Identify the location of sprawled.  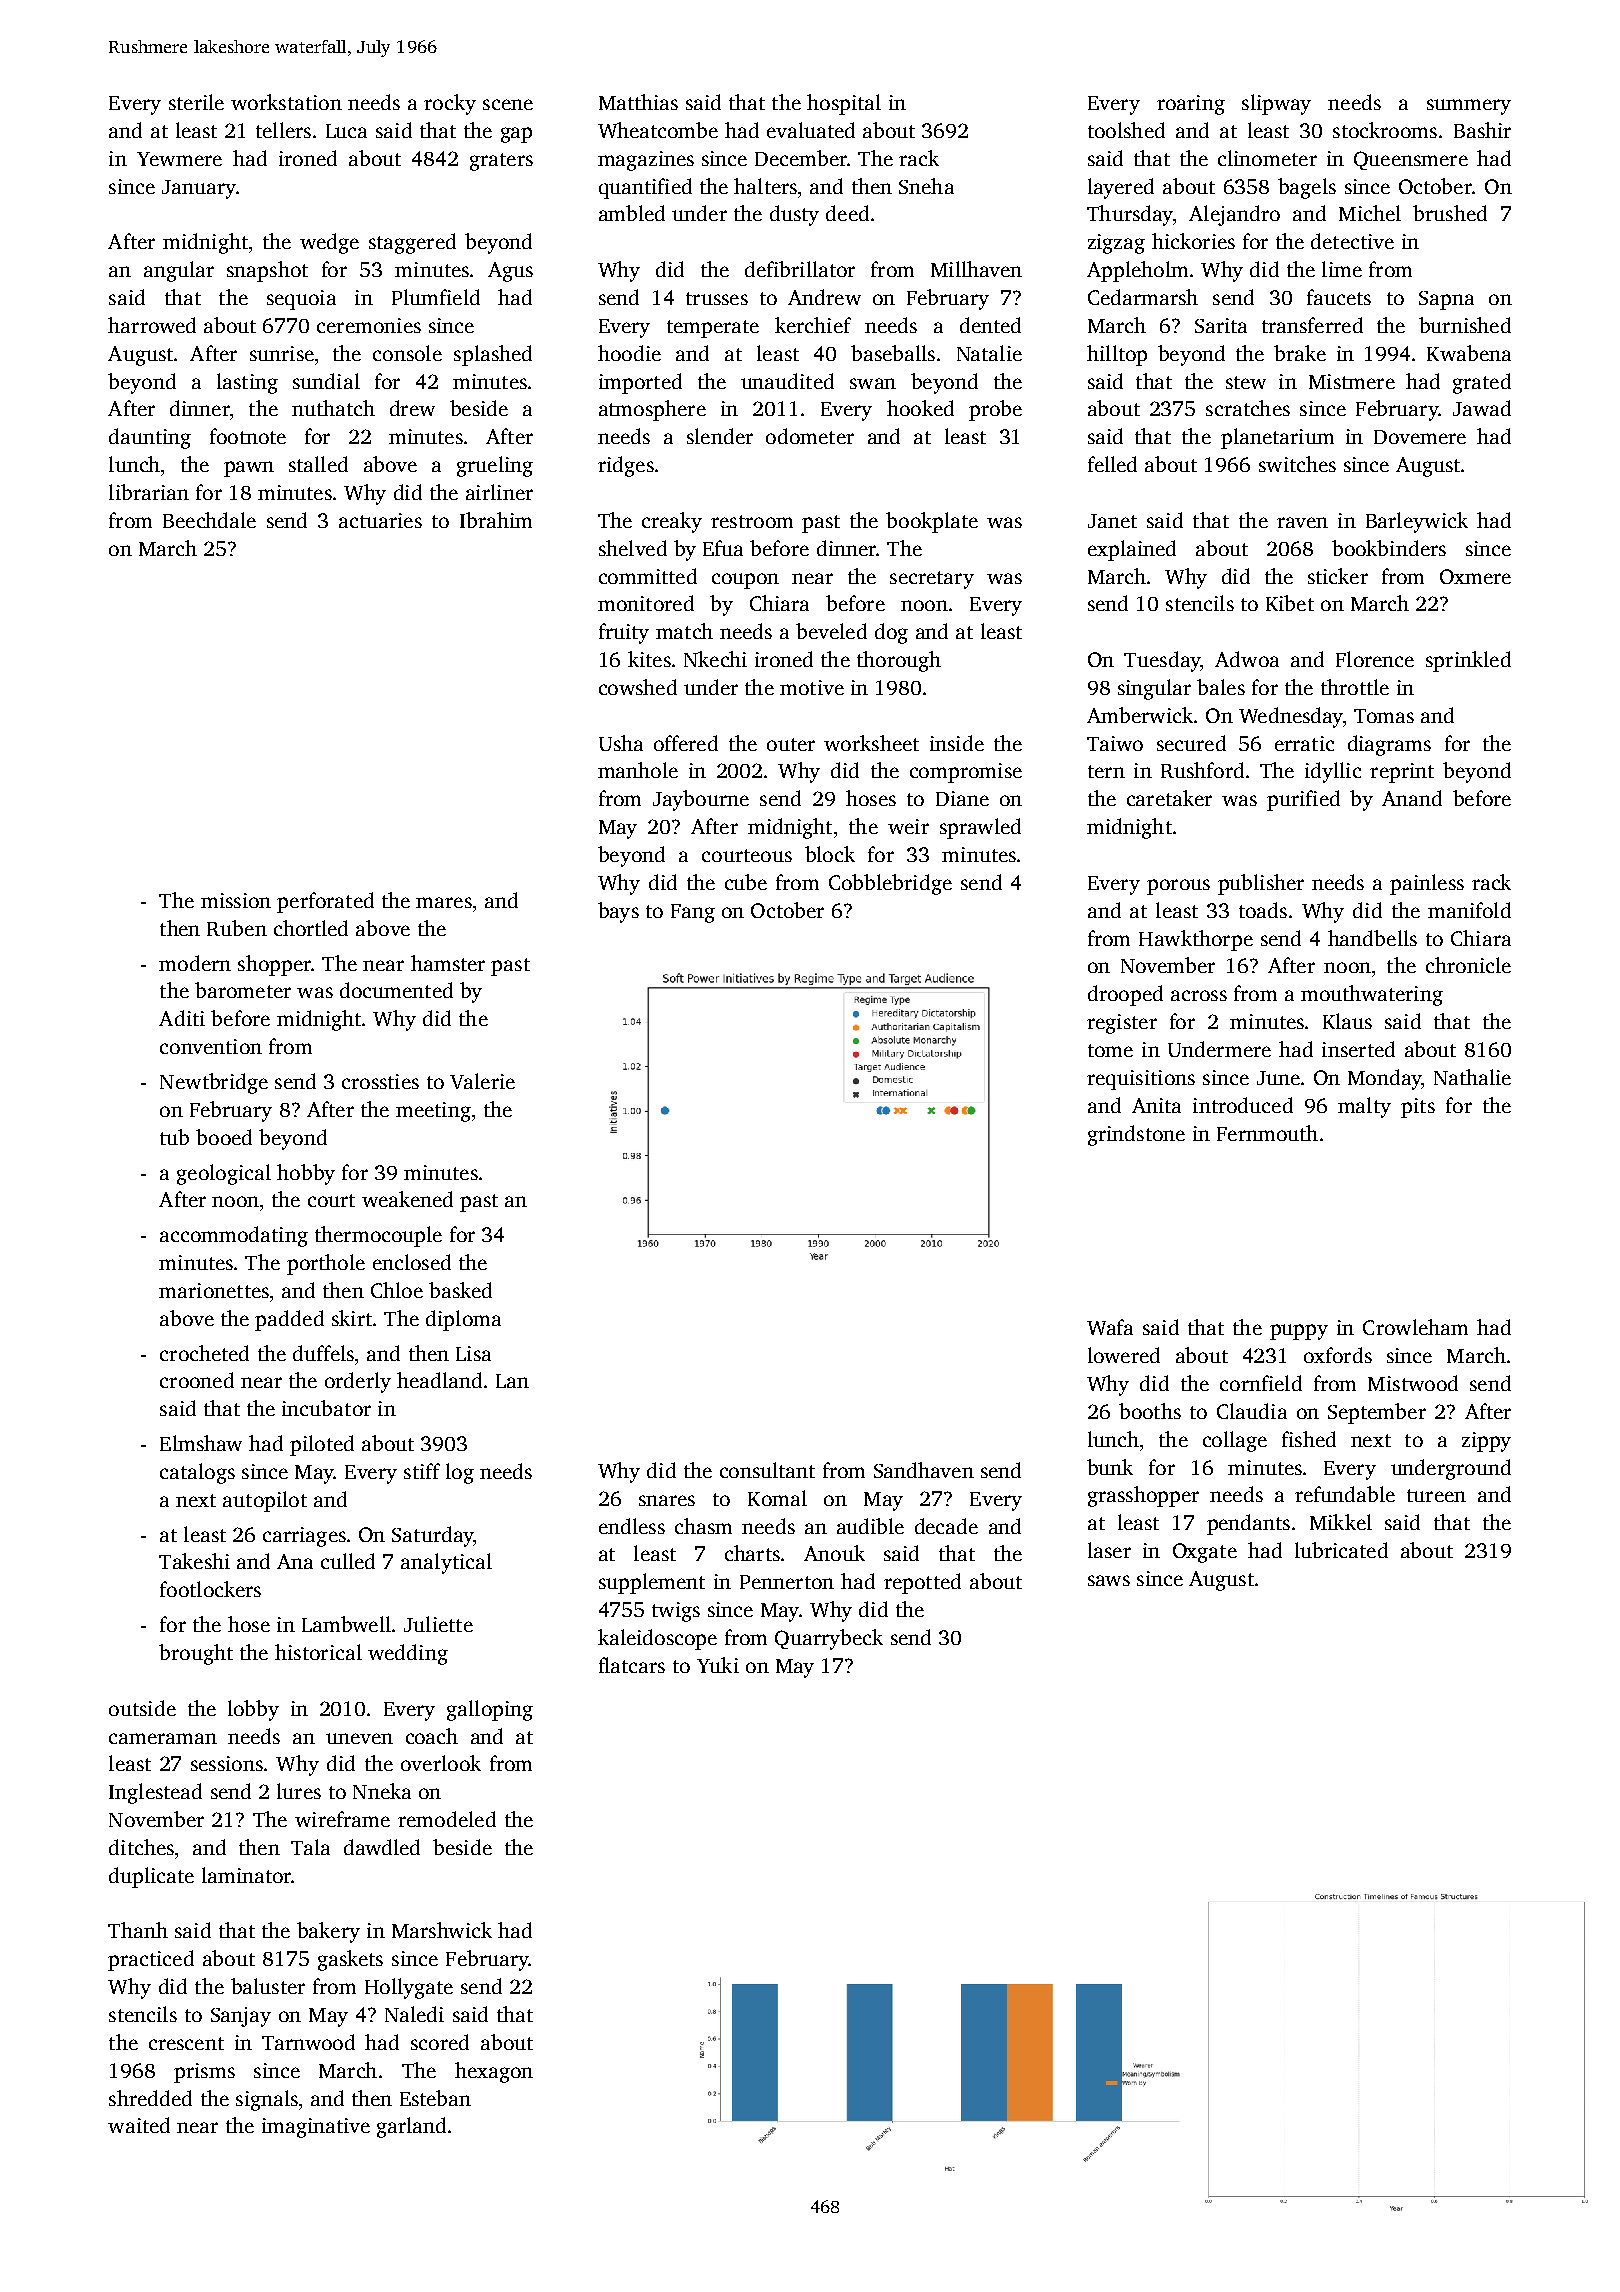
(980, 828).
